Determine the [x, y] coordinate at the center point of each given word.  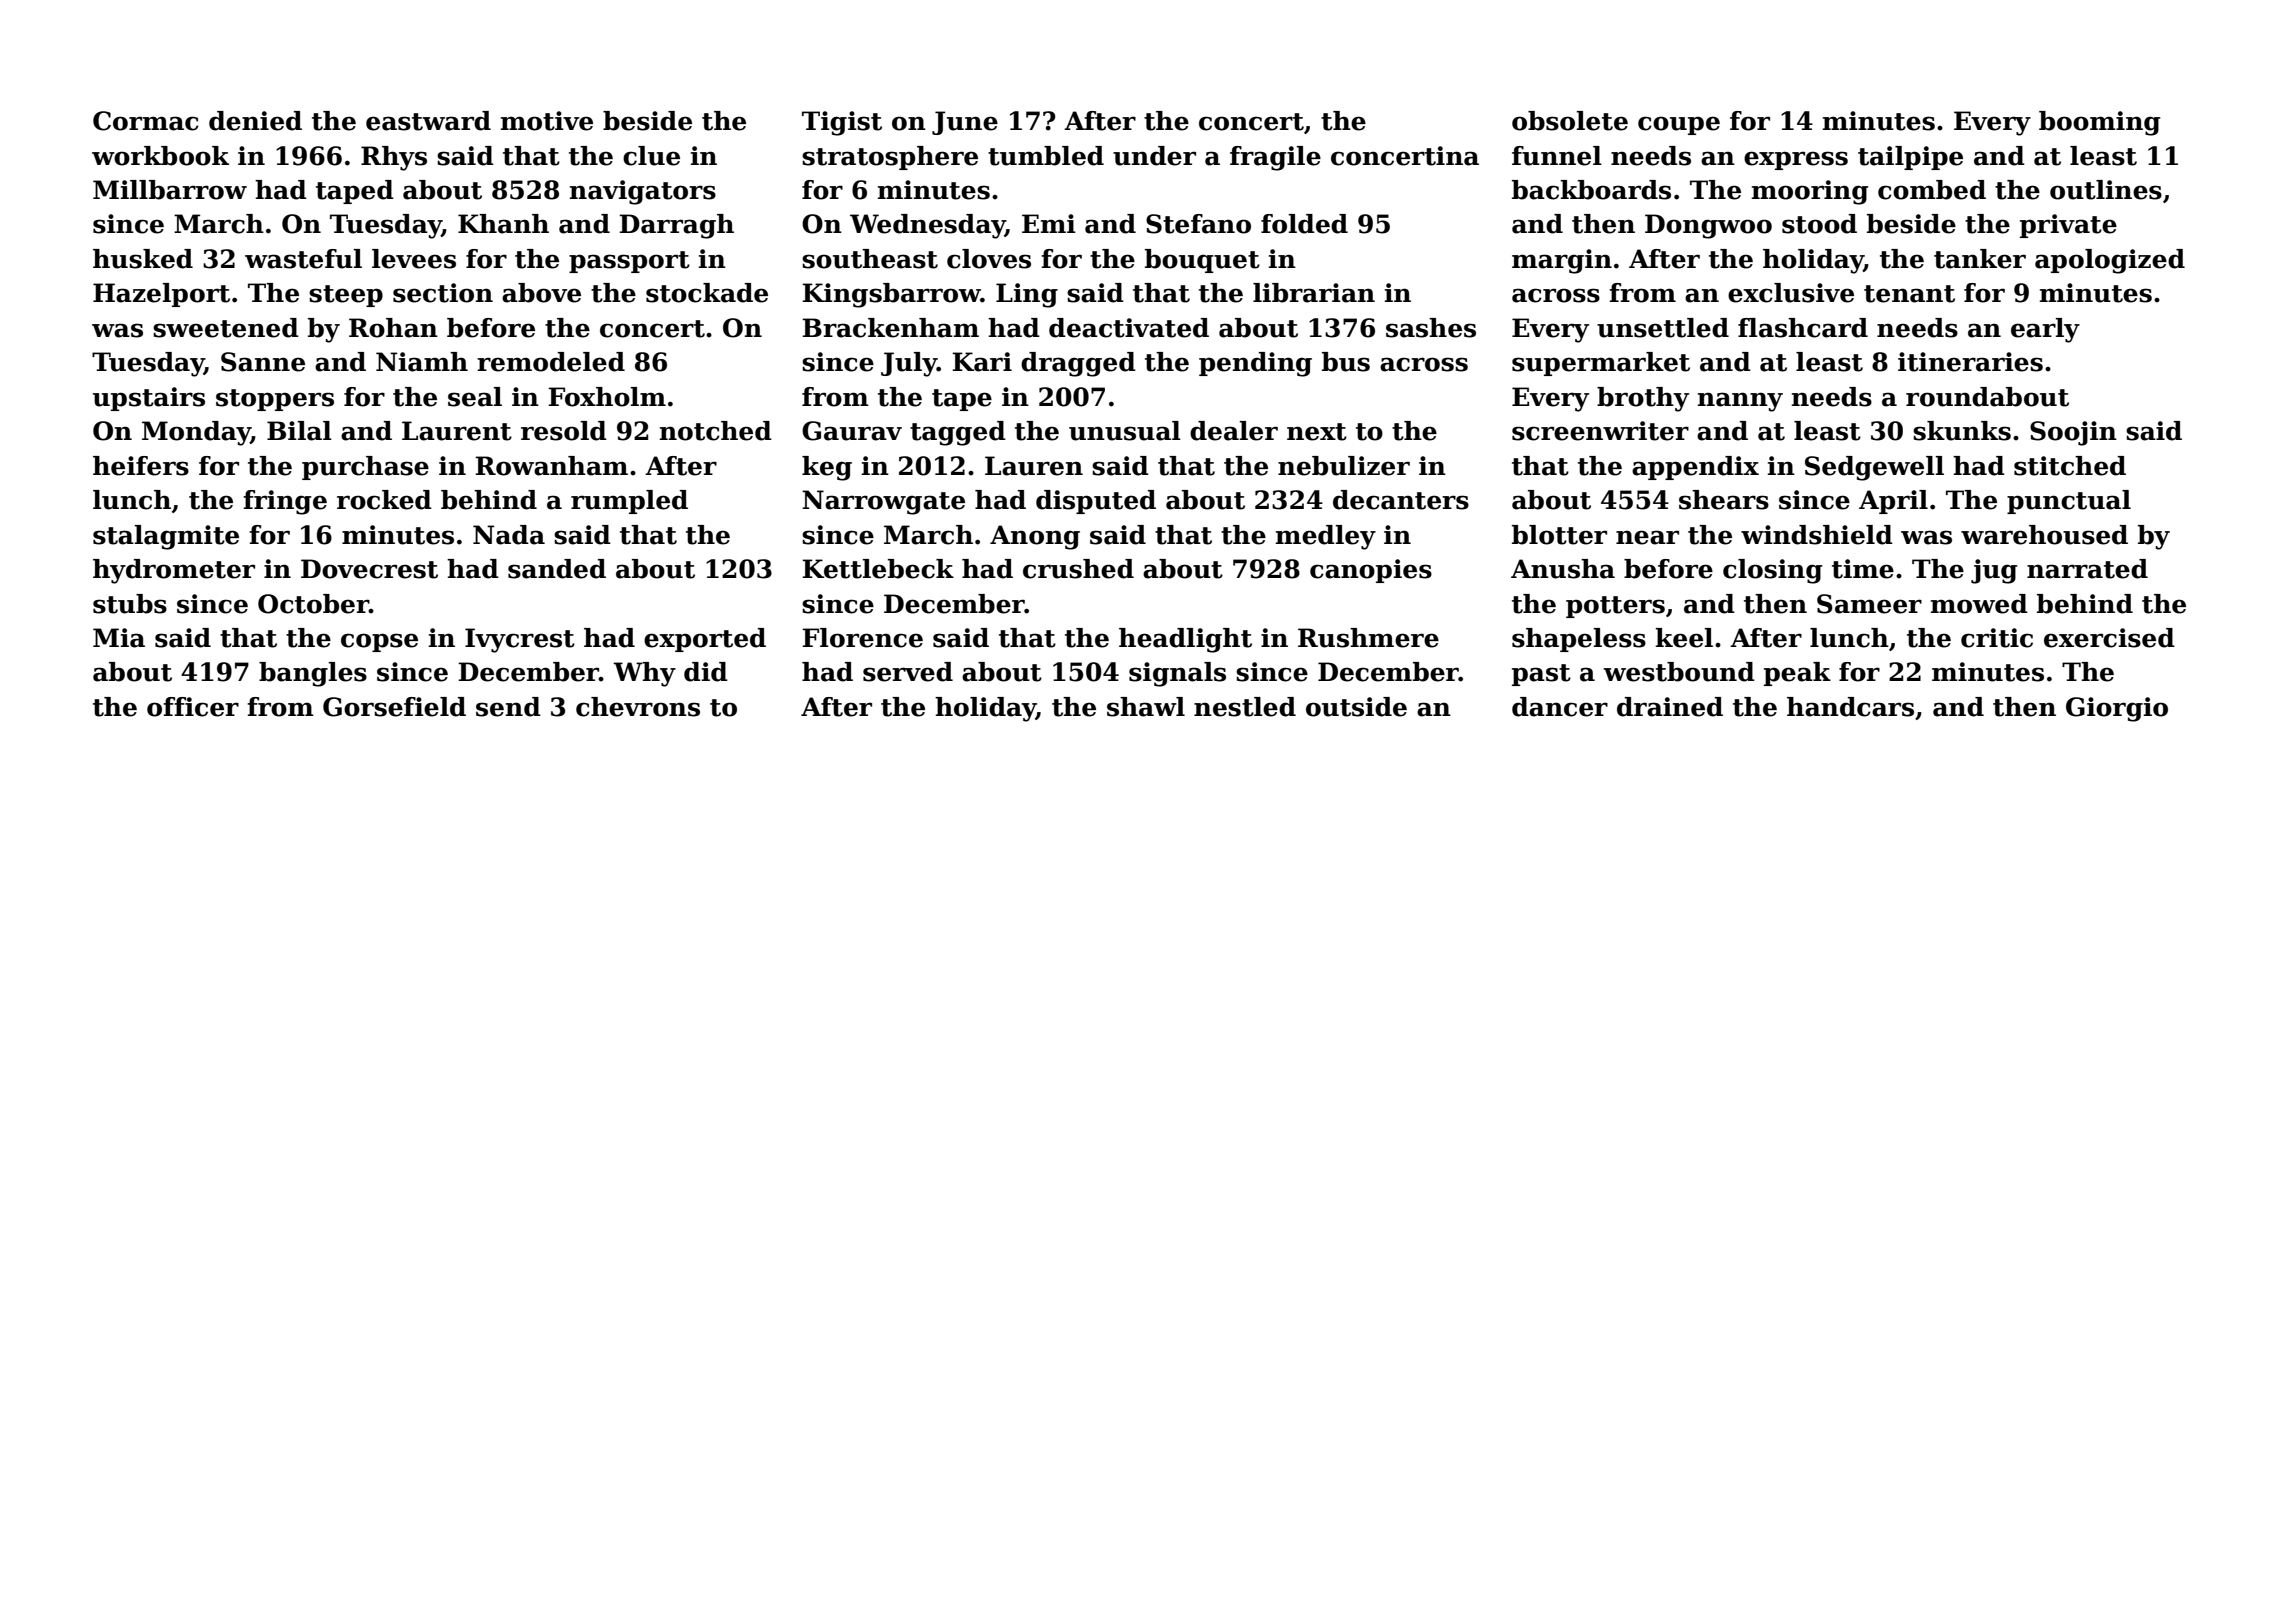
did [706, 672]
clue [651, 156]
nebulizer [1344, 466]
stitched [2070, 466]
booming [2100, 123]
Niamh [422, 362]
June [965, 123]
